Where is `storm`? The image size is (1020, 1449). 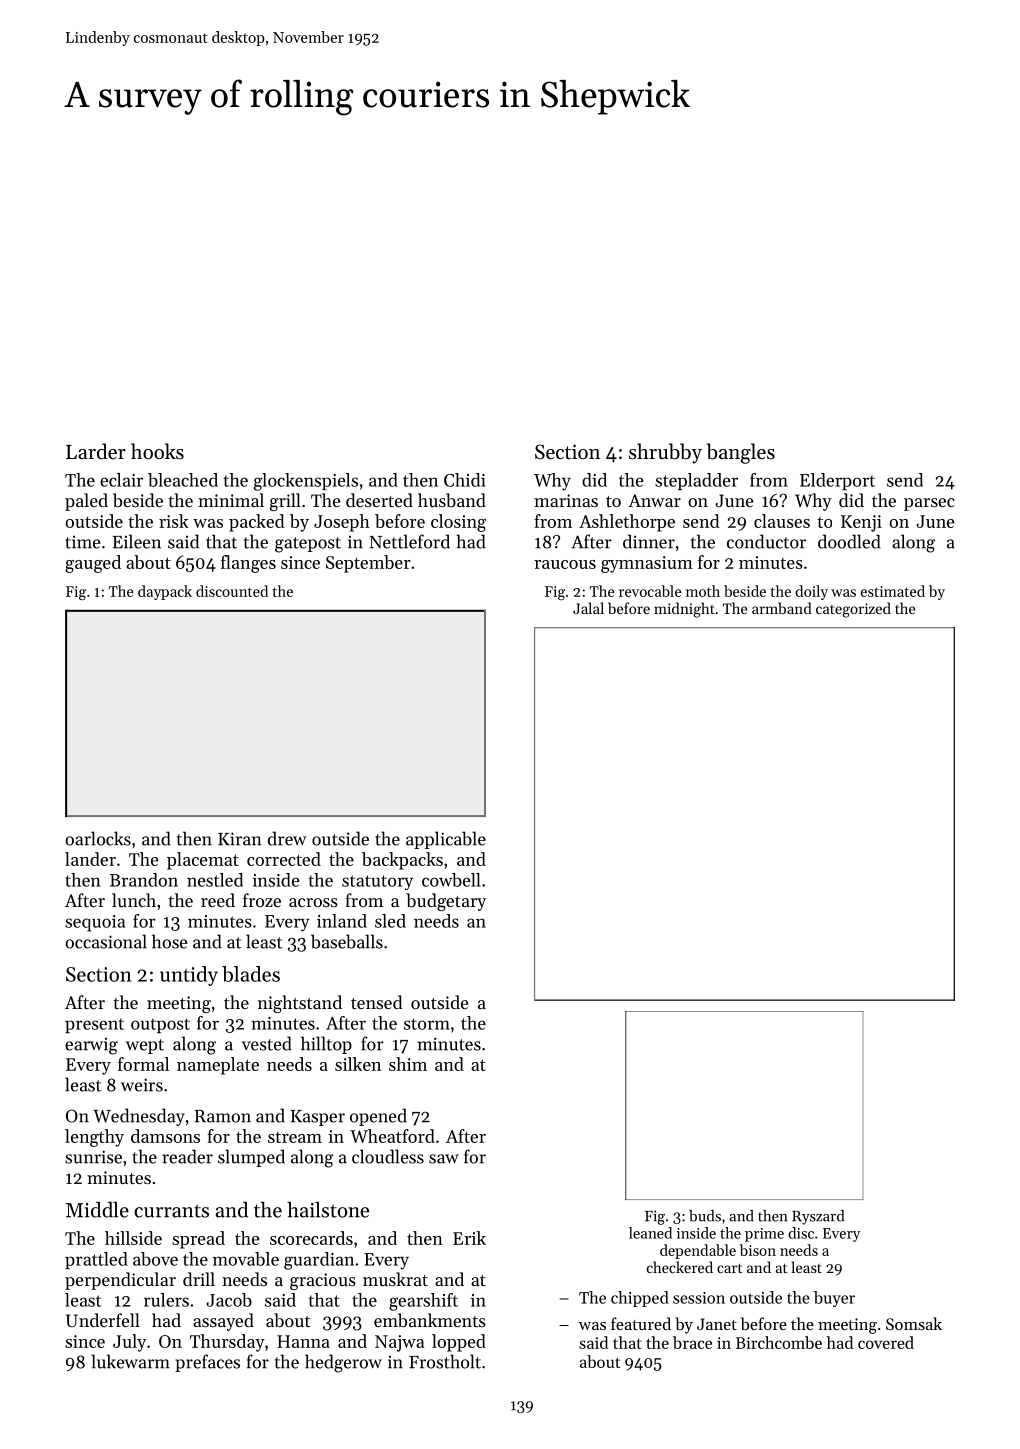 storm is located at coordinates (427, 1024).
